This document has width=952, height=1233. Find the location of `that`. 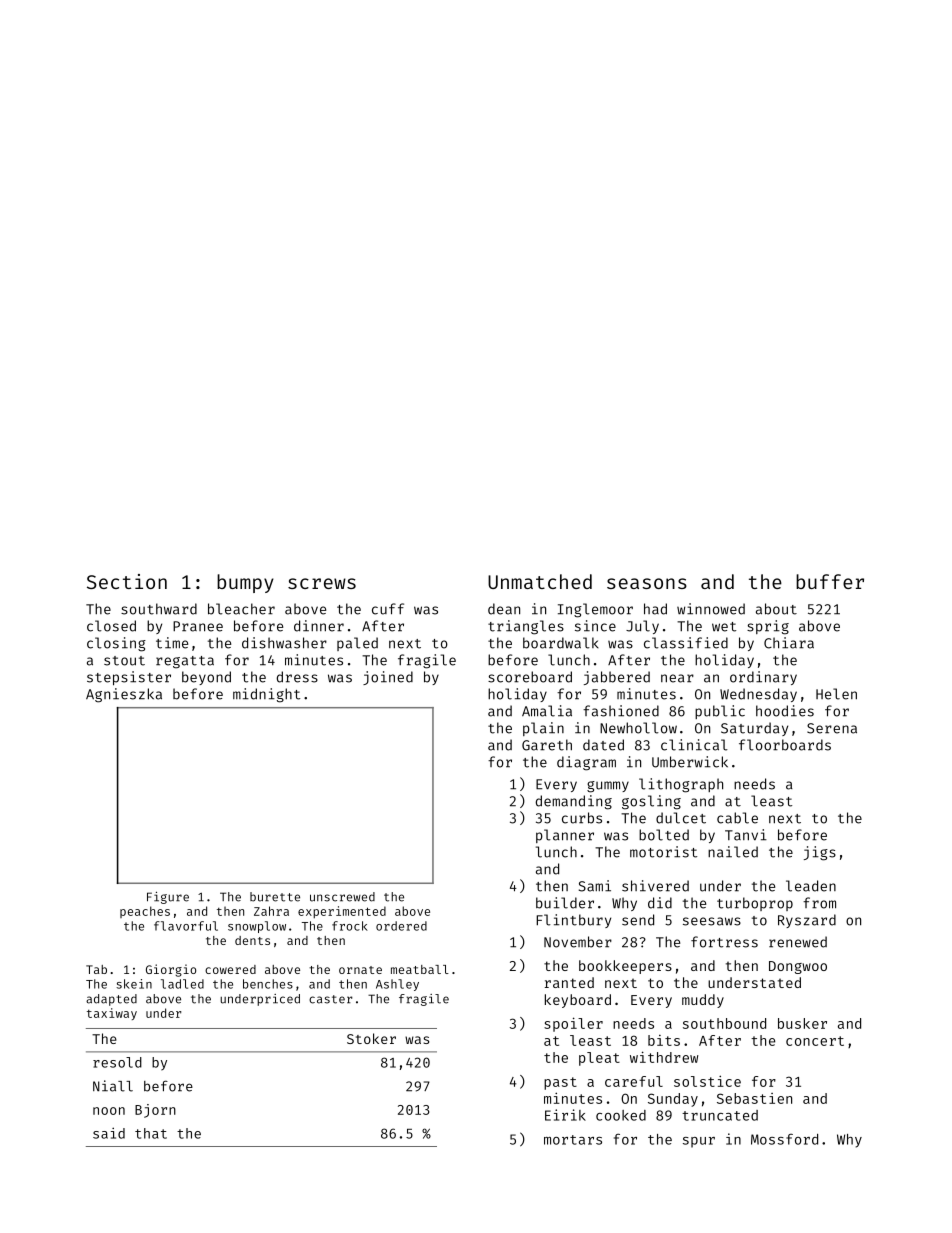

that is located at coordinates (151, 1133).
